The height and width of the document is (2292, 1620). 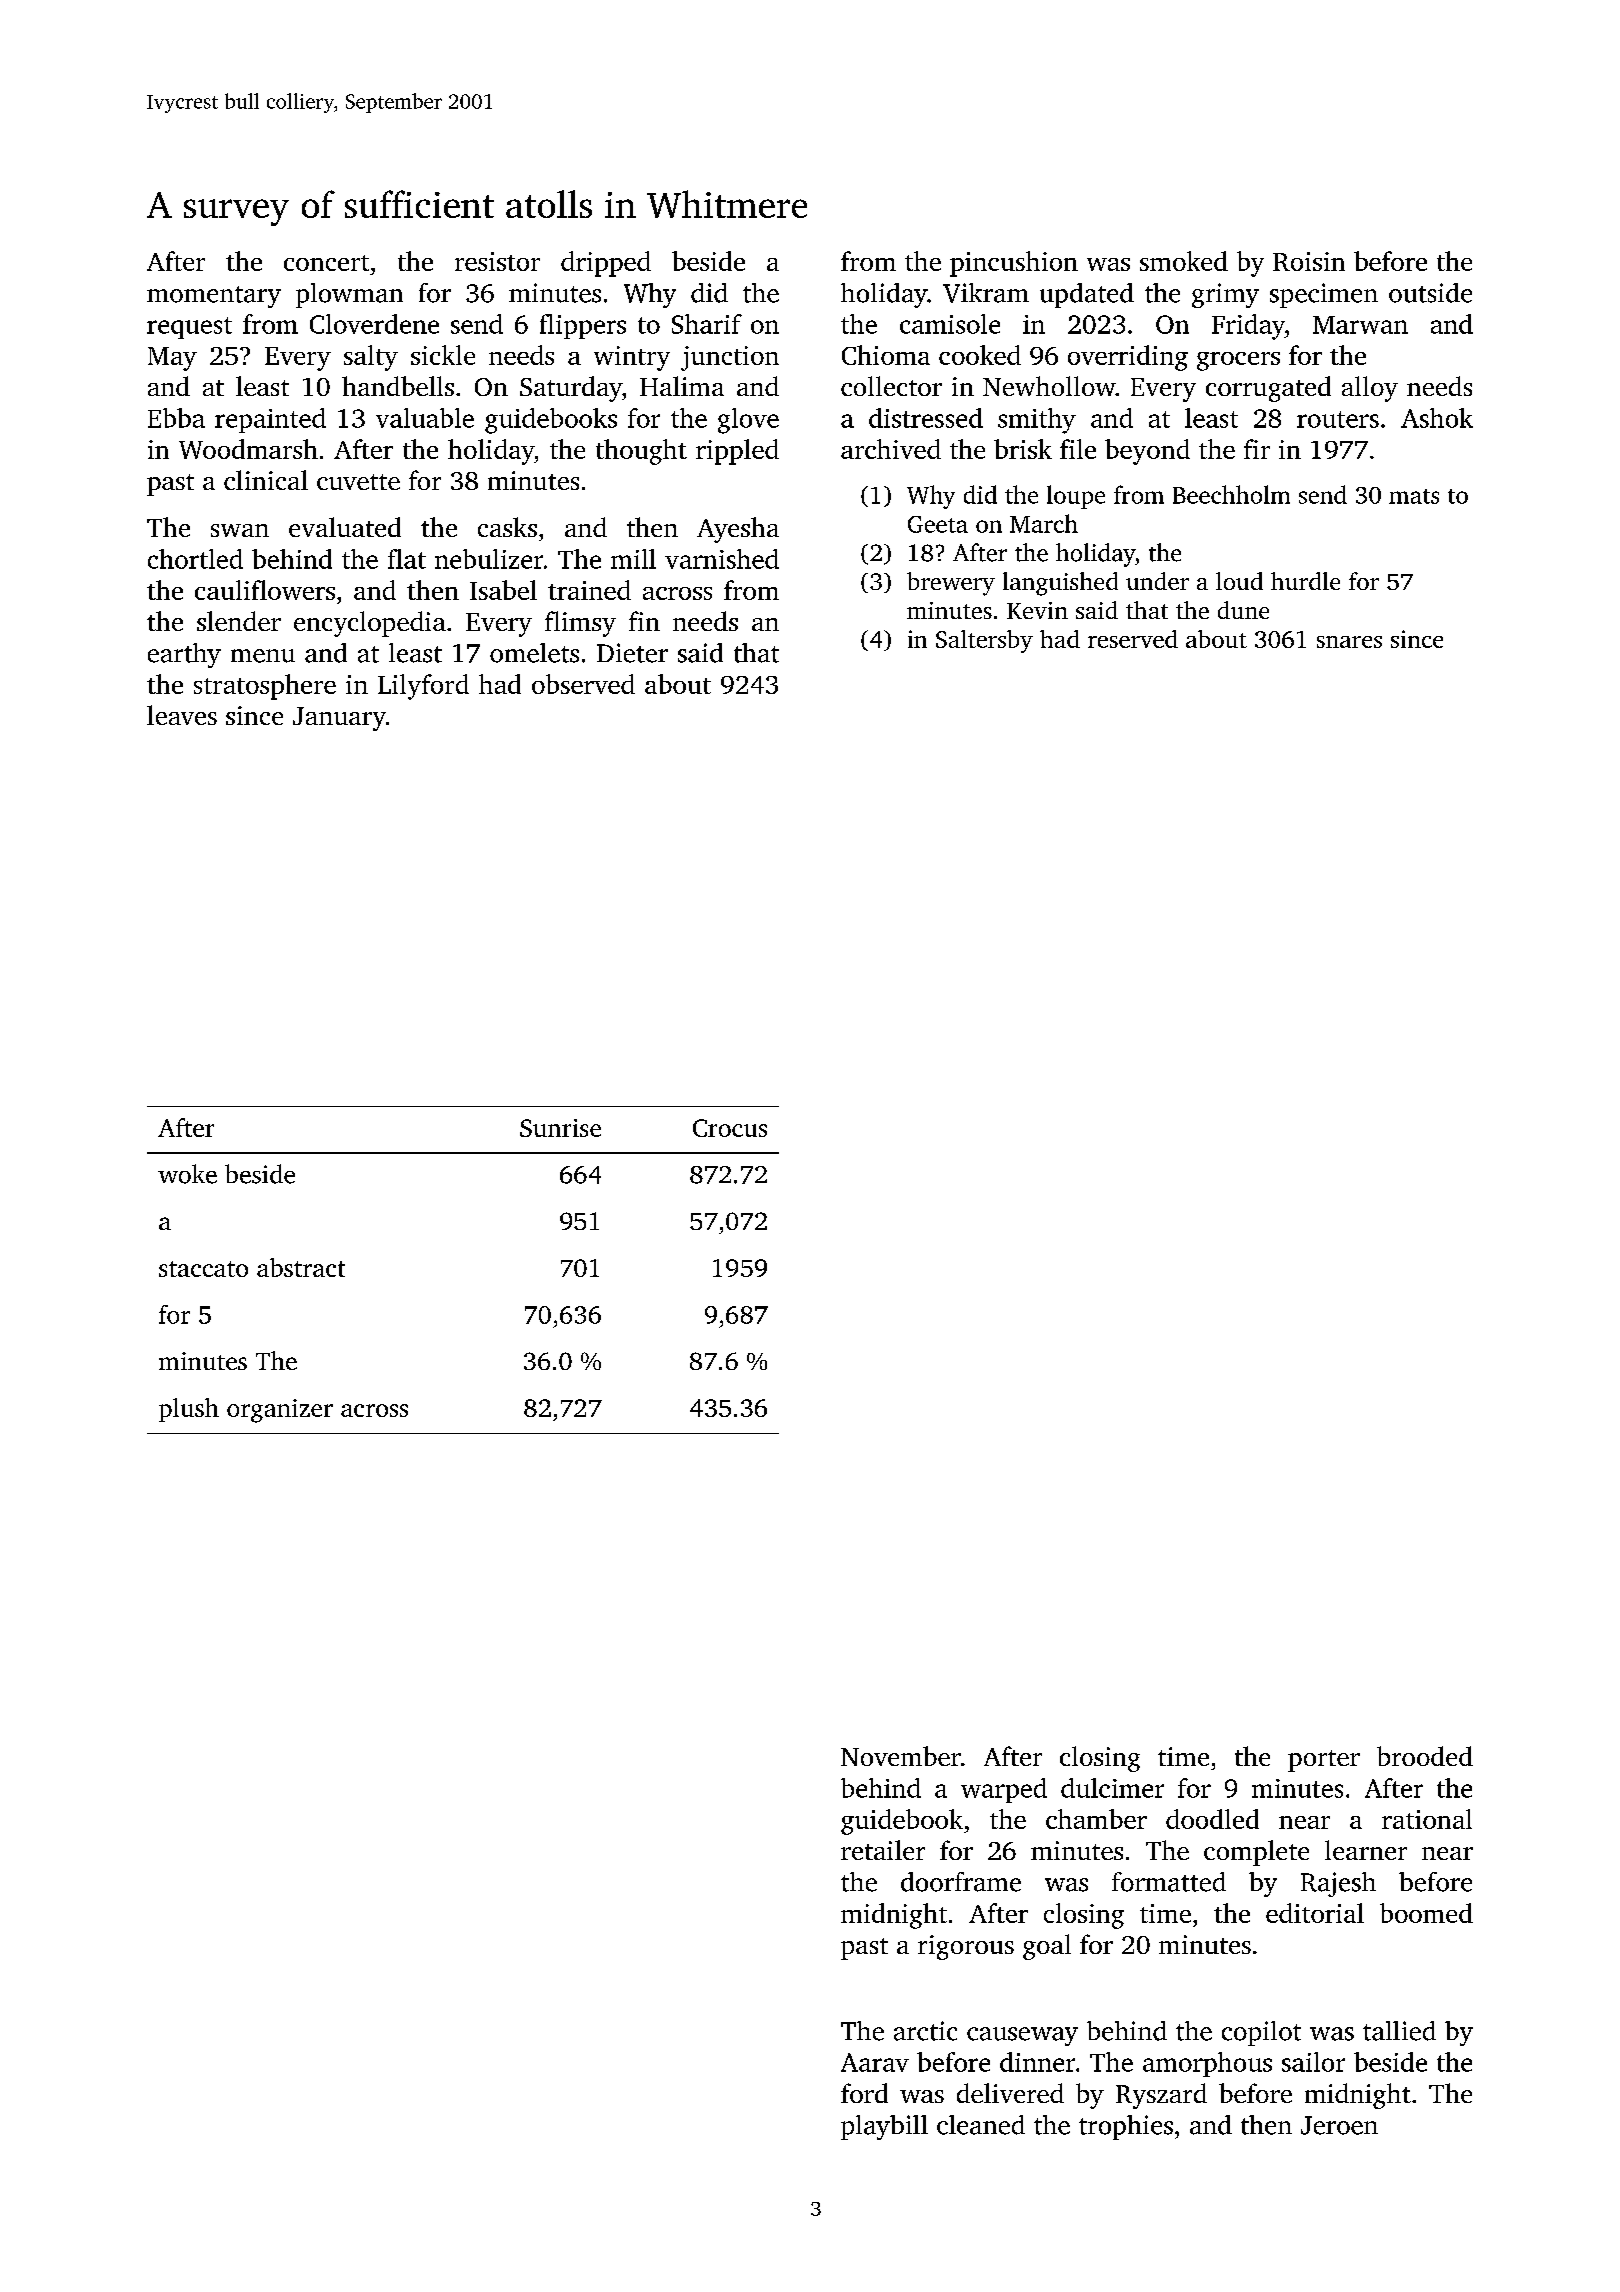 I want to click on plush, so click(x=189, y=1410).
